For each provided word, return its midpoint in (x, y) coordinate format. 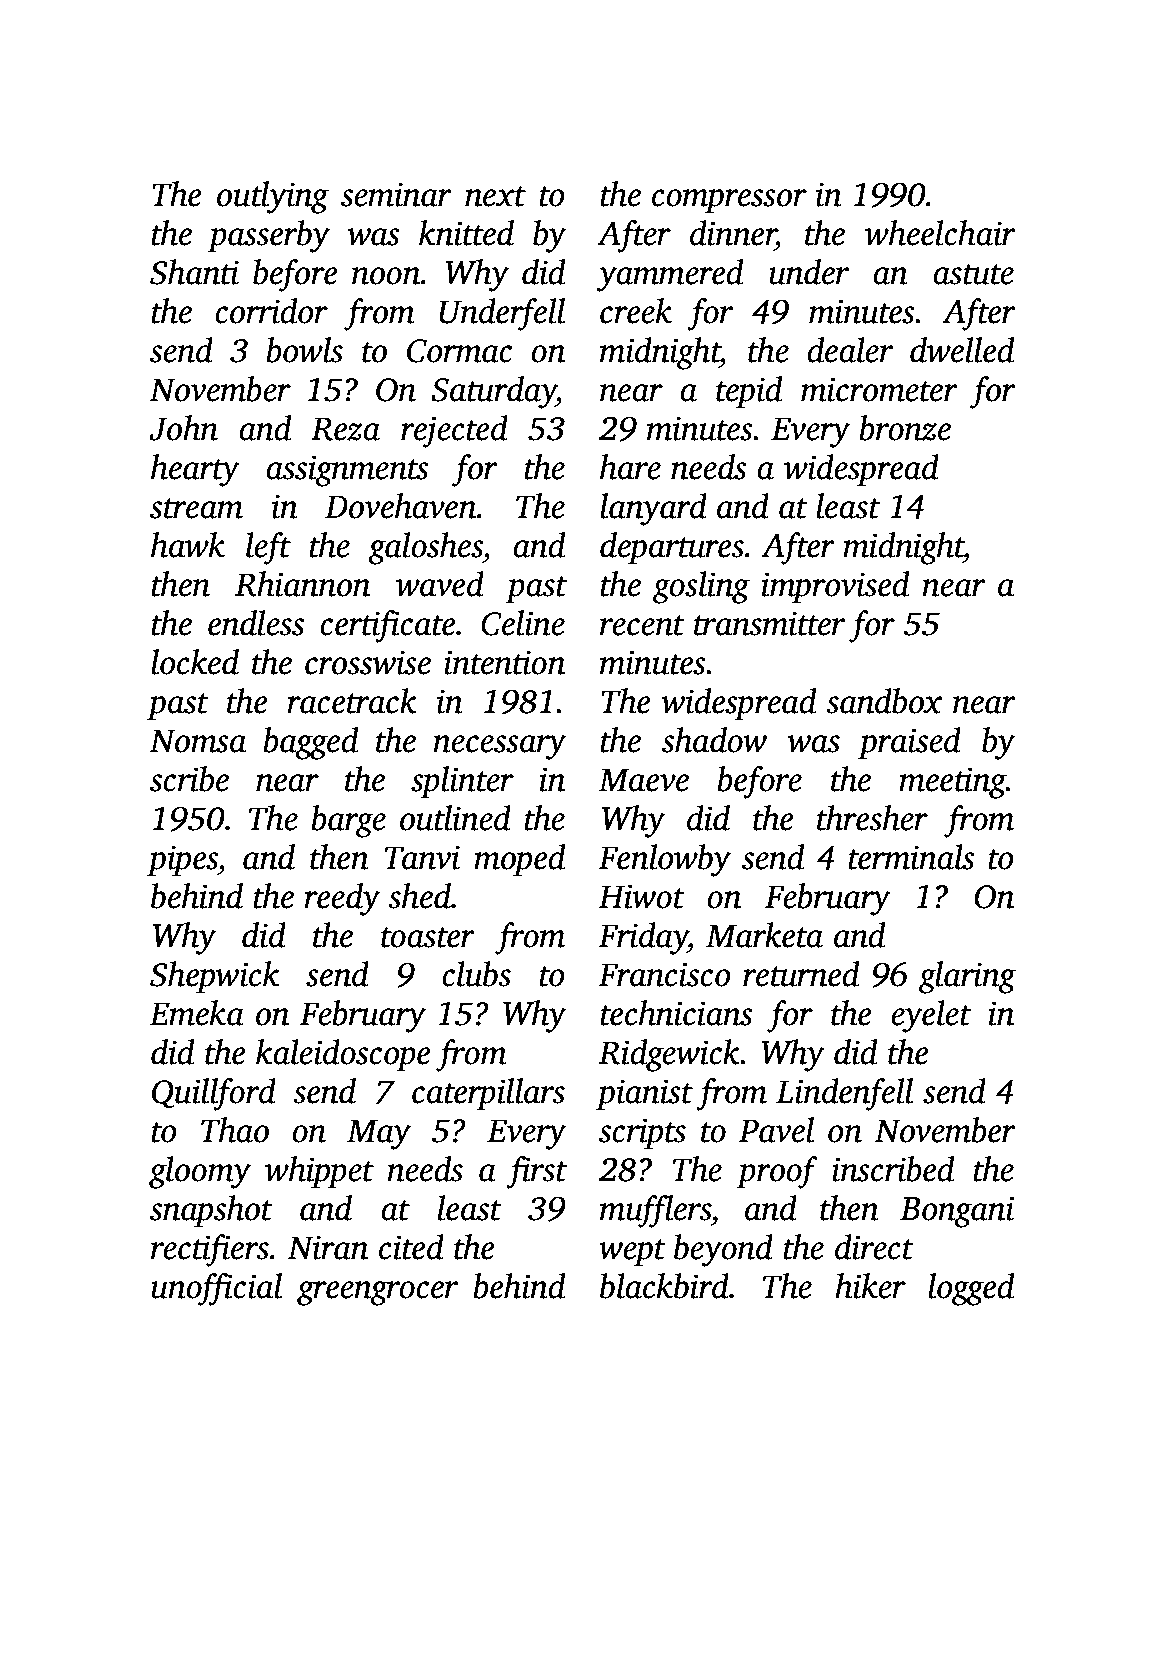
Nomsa (198, 741)
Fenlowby (664, 860)
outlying (273, 197)
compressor (729, 201)
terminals (911, 857)
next (495, 196)
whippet (319, 1172)
